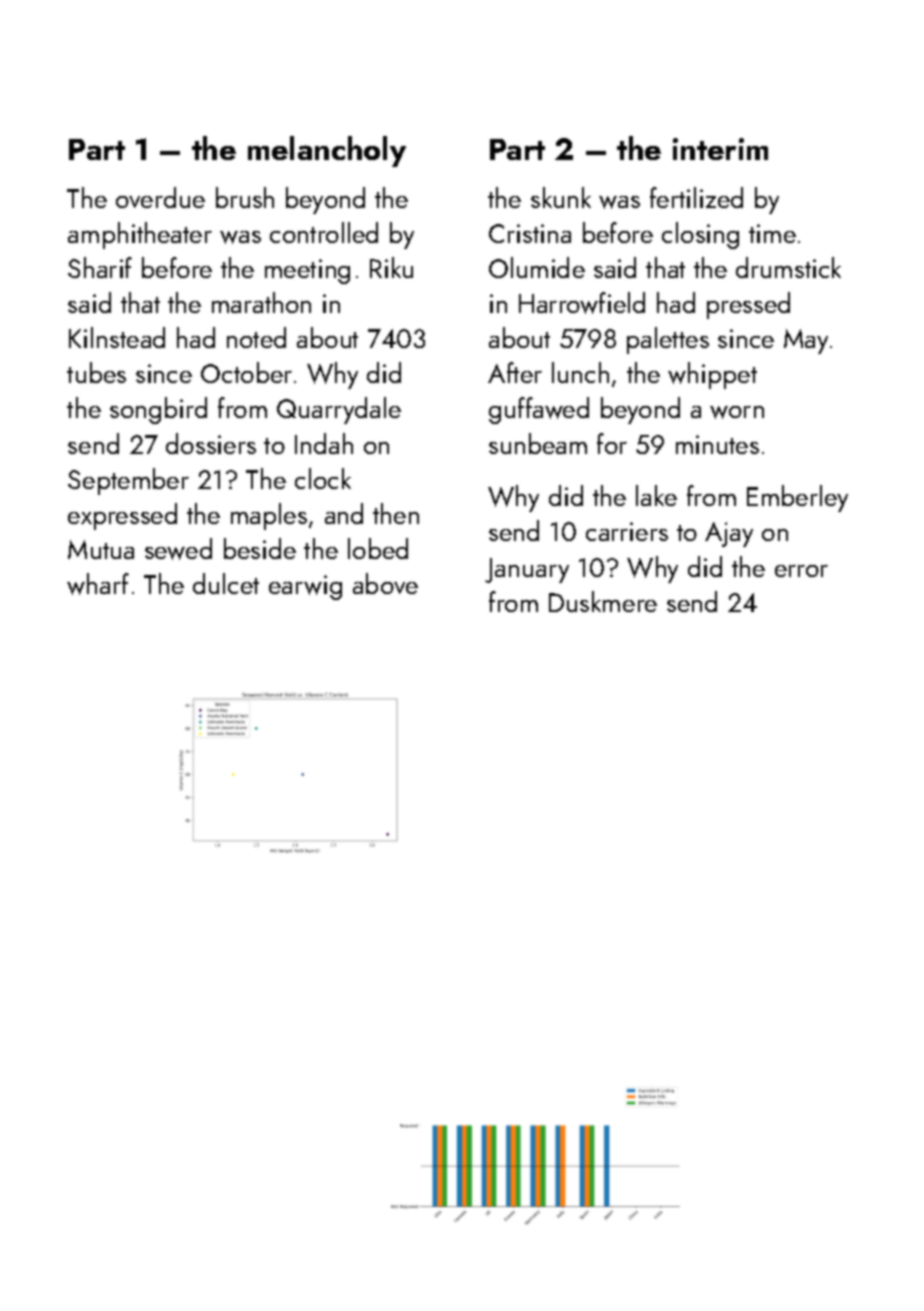 This document has width=924, height=1311. I want to click on carriers, so click(627, 531).
